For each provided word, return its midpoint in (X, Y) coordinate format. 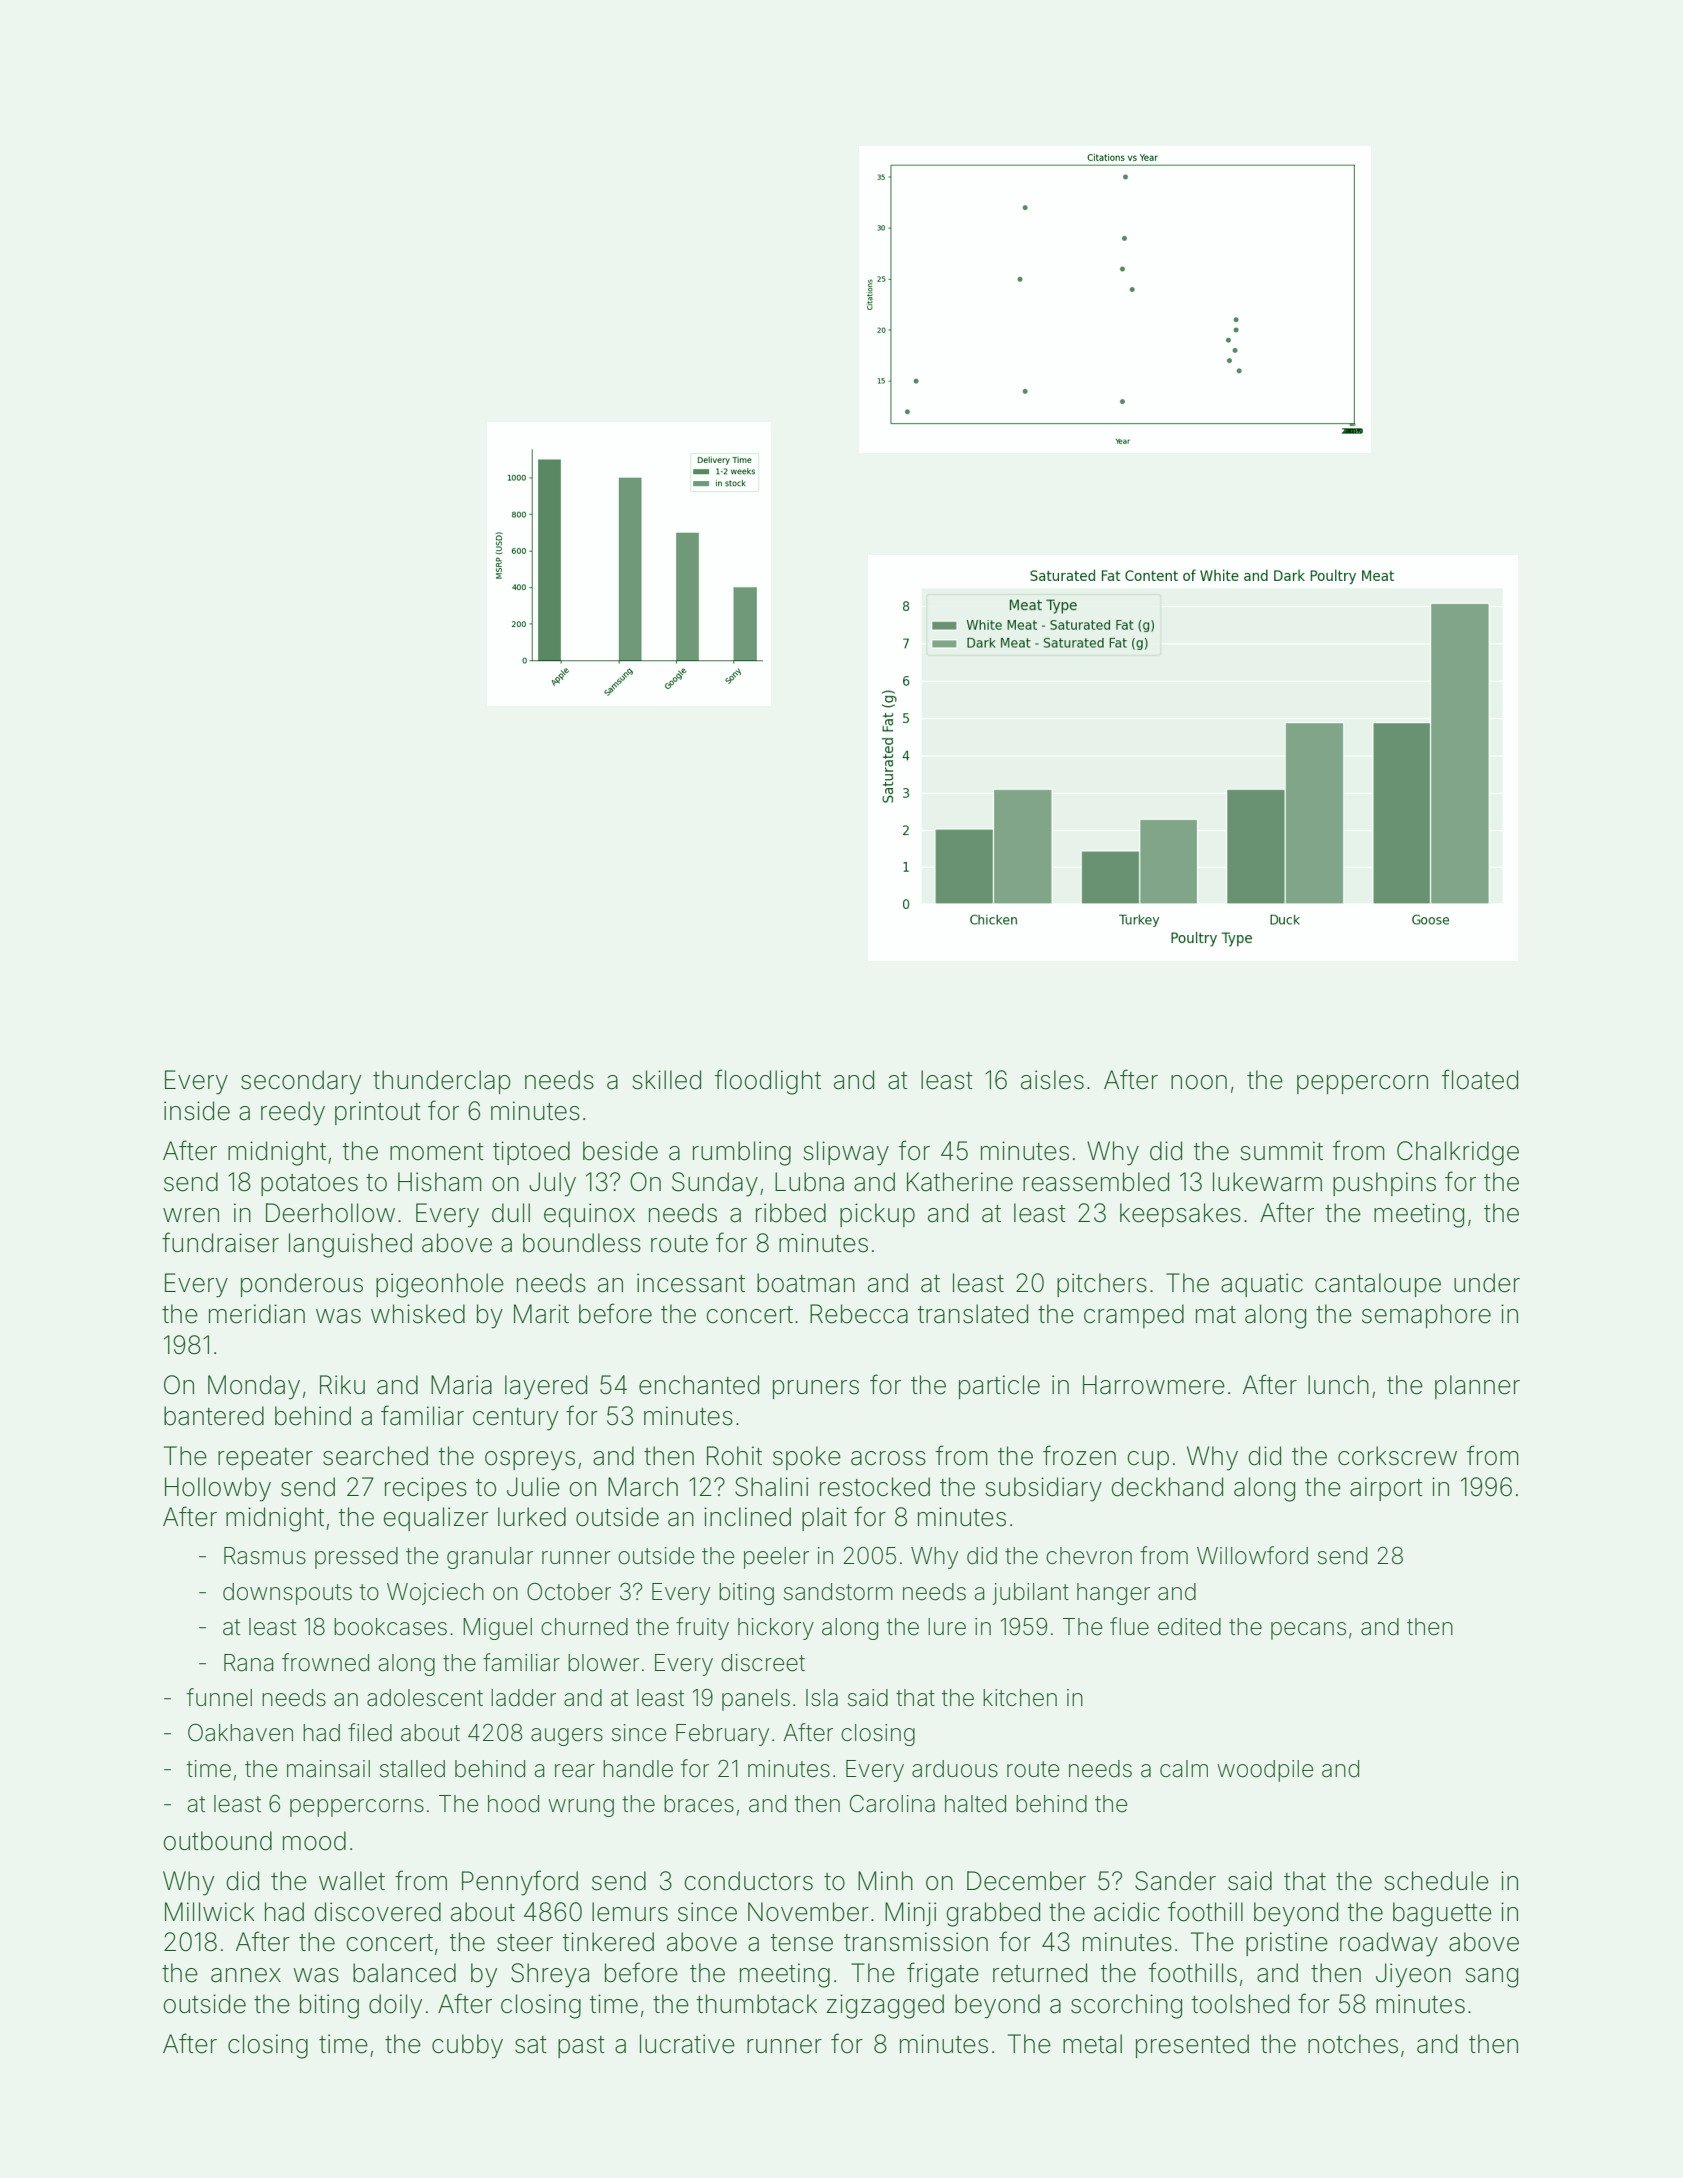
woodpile (1265, 1771)
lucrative (687, 2044)
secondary (301, 1082)
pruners (816, 1389)
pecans (1308, 1631)
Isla (822, 1698)
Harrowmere (1154, 1385)
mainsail (328, 1769)
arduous (955, 1769)
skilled (666, 1080)
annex (246, 1975)
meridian (257, 1314)
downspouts (287, 1594)
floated (1480, 1079)
